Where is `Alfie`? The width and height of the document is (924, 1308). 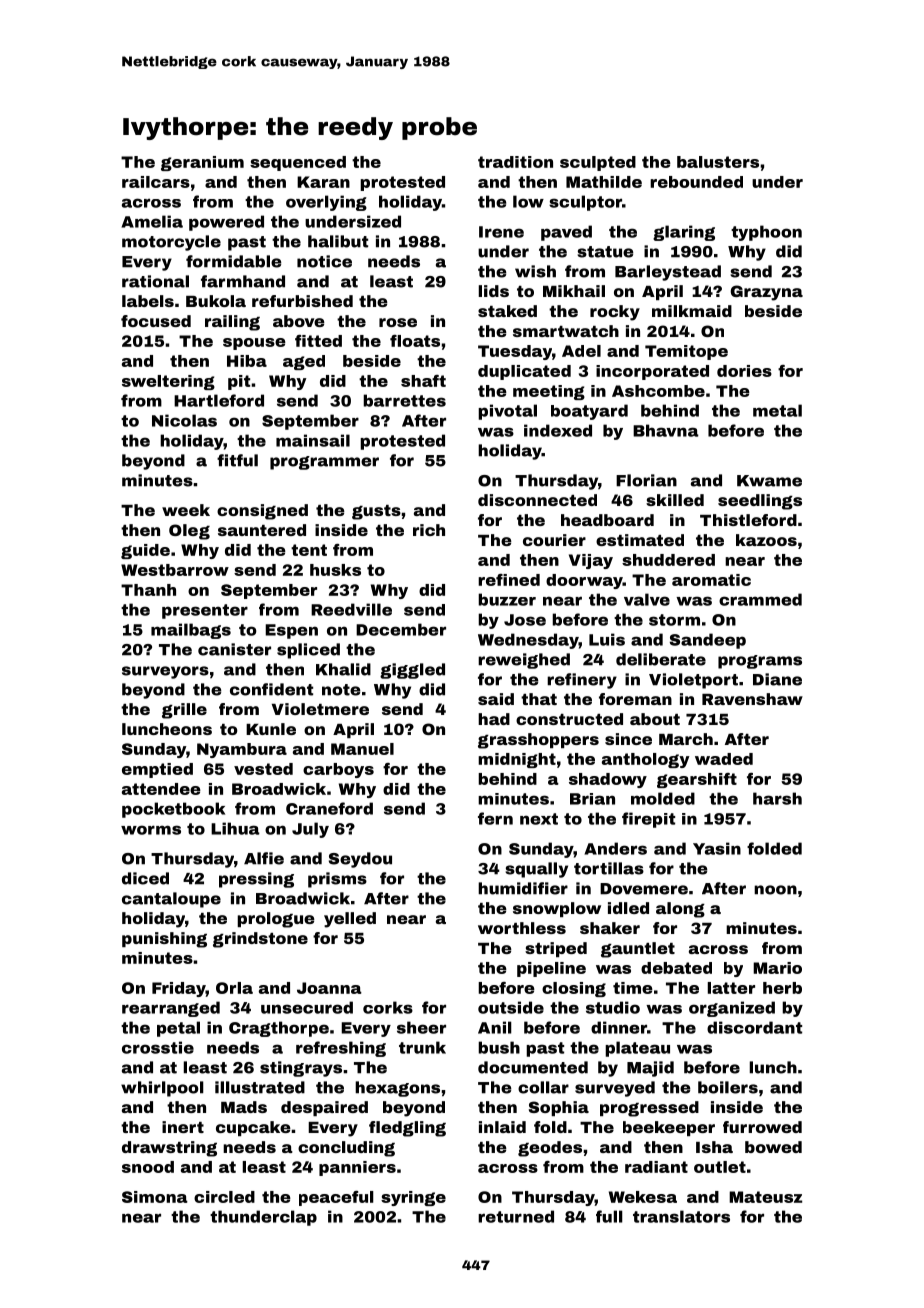 Alfie is located at coordinates (264, 858).
